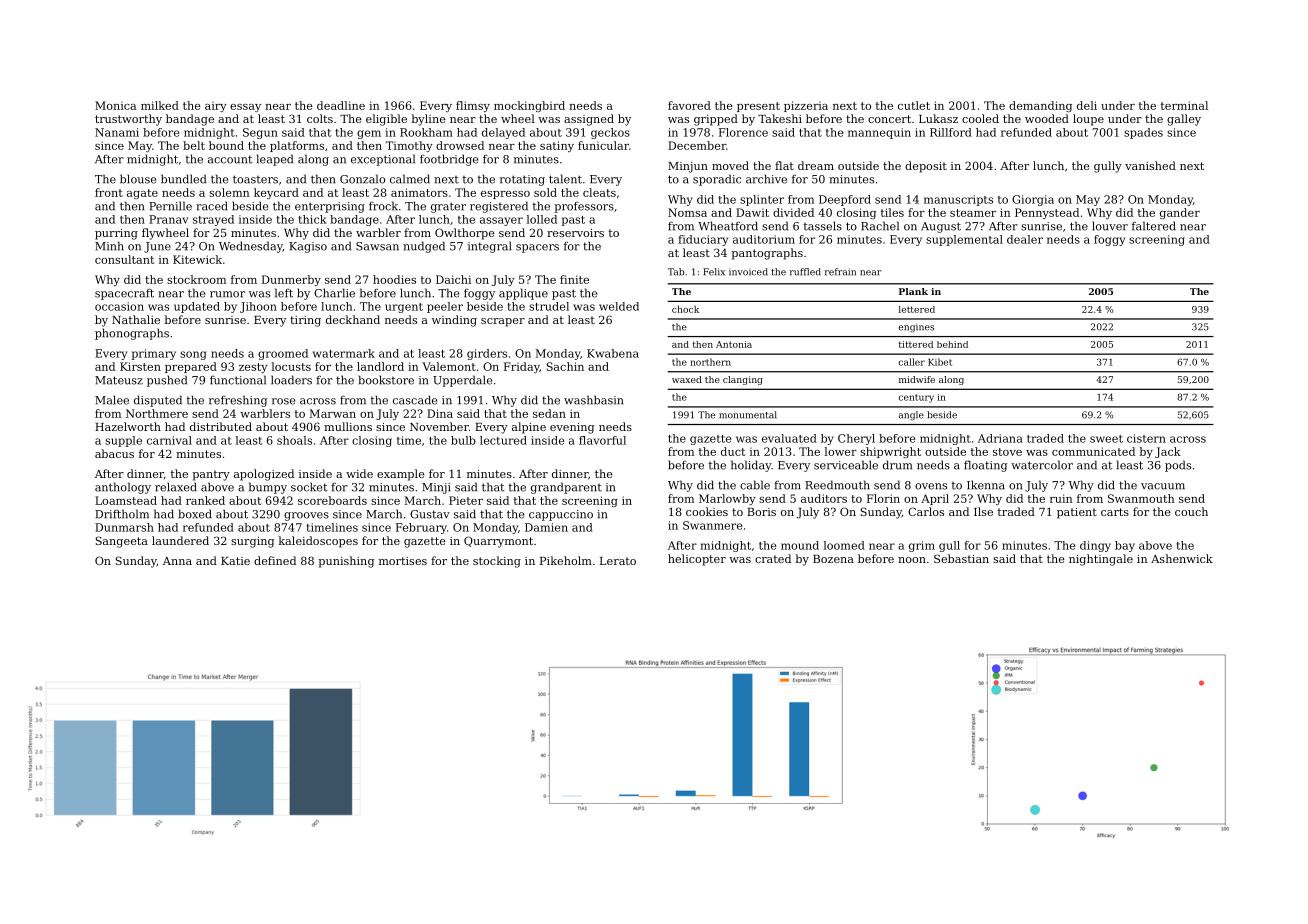  I want to click on deadline, so click(341, 105).
